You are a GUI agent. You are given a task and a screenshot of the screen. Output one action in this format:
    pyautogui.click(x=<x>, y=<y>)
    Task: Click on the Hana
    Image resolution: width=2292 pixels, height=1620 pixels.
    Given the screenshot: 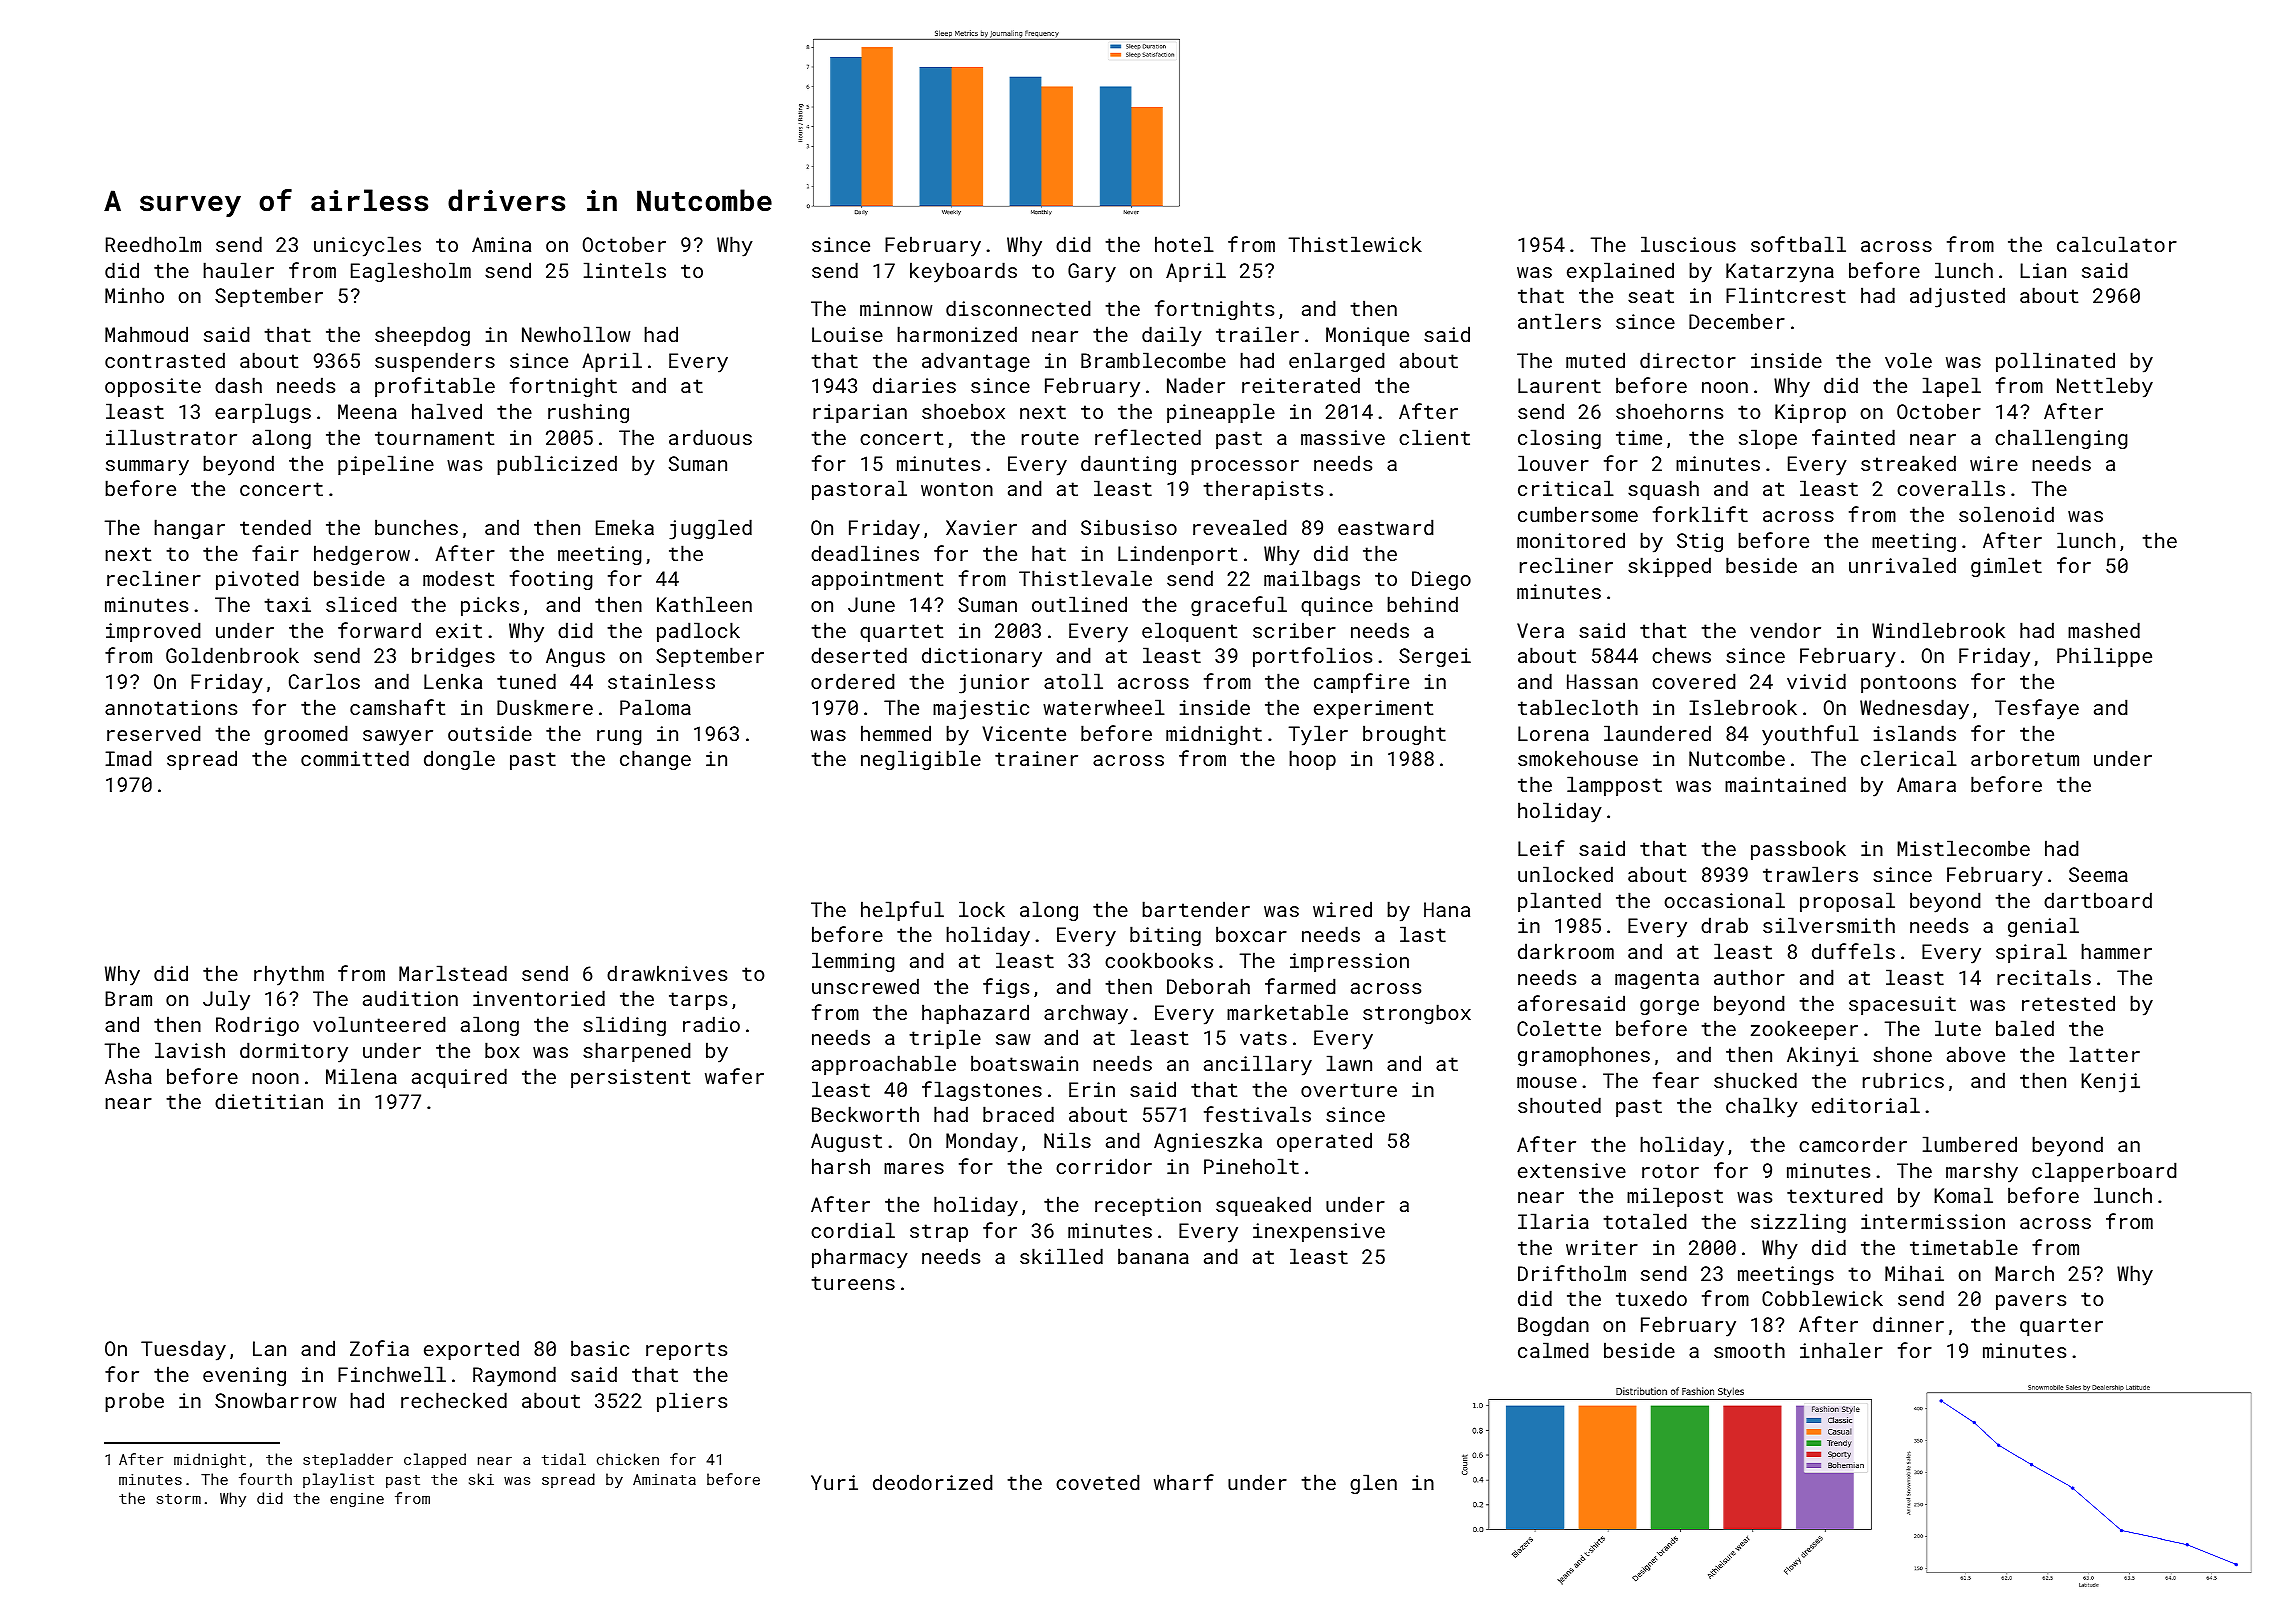 What is the action you would take?
    pyautogui.click(x=1447, y=909)
